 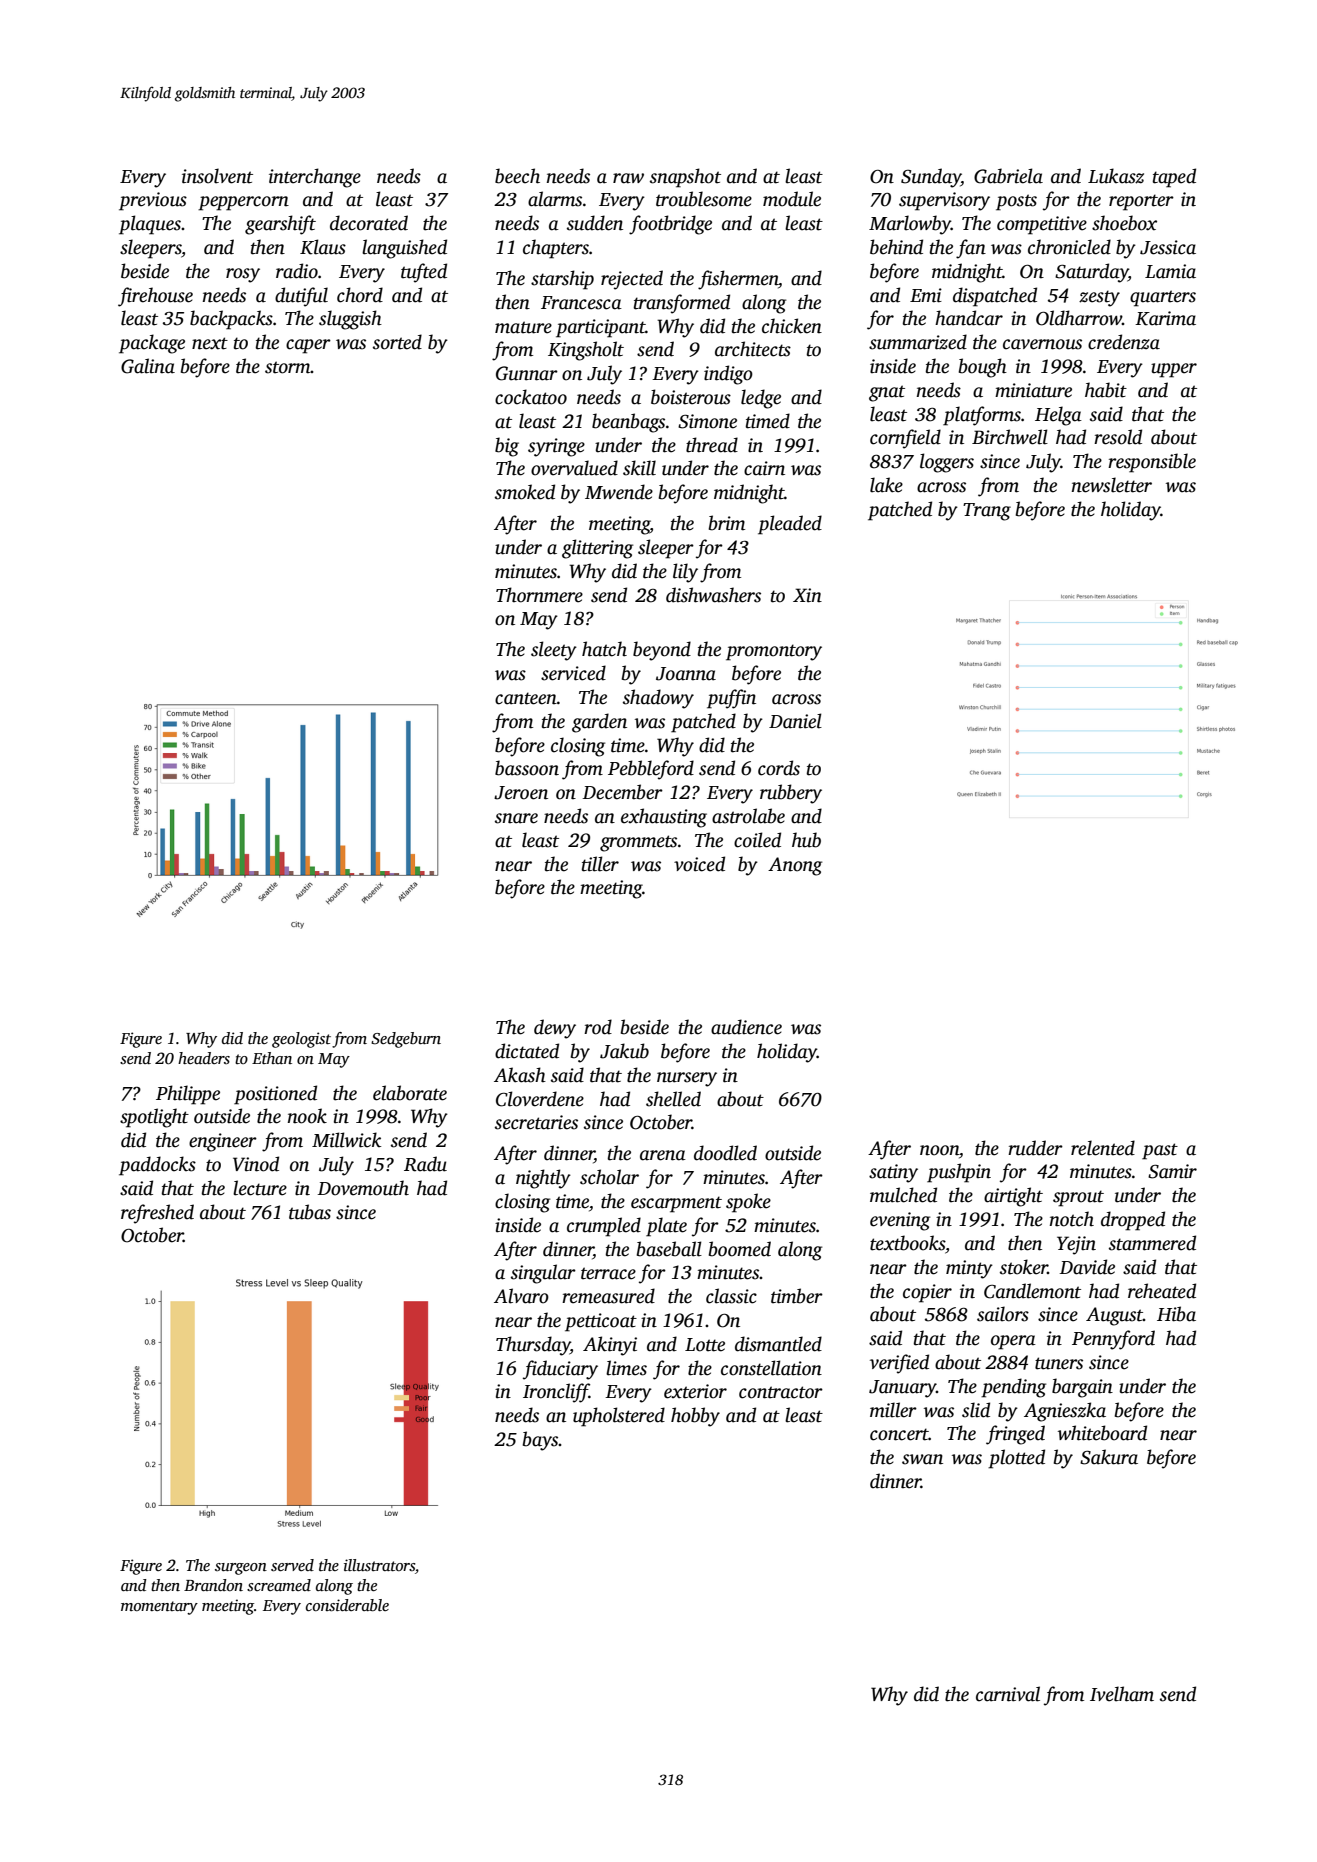 I want to click on screamed, so click(x=279, y=1585).
